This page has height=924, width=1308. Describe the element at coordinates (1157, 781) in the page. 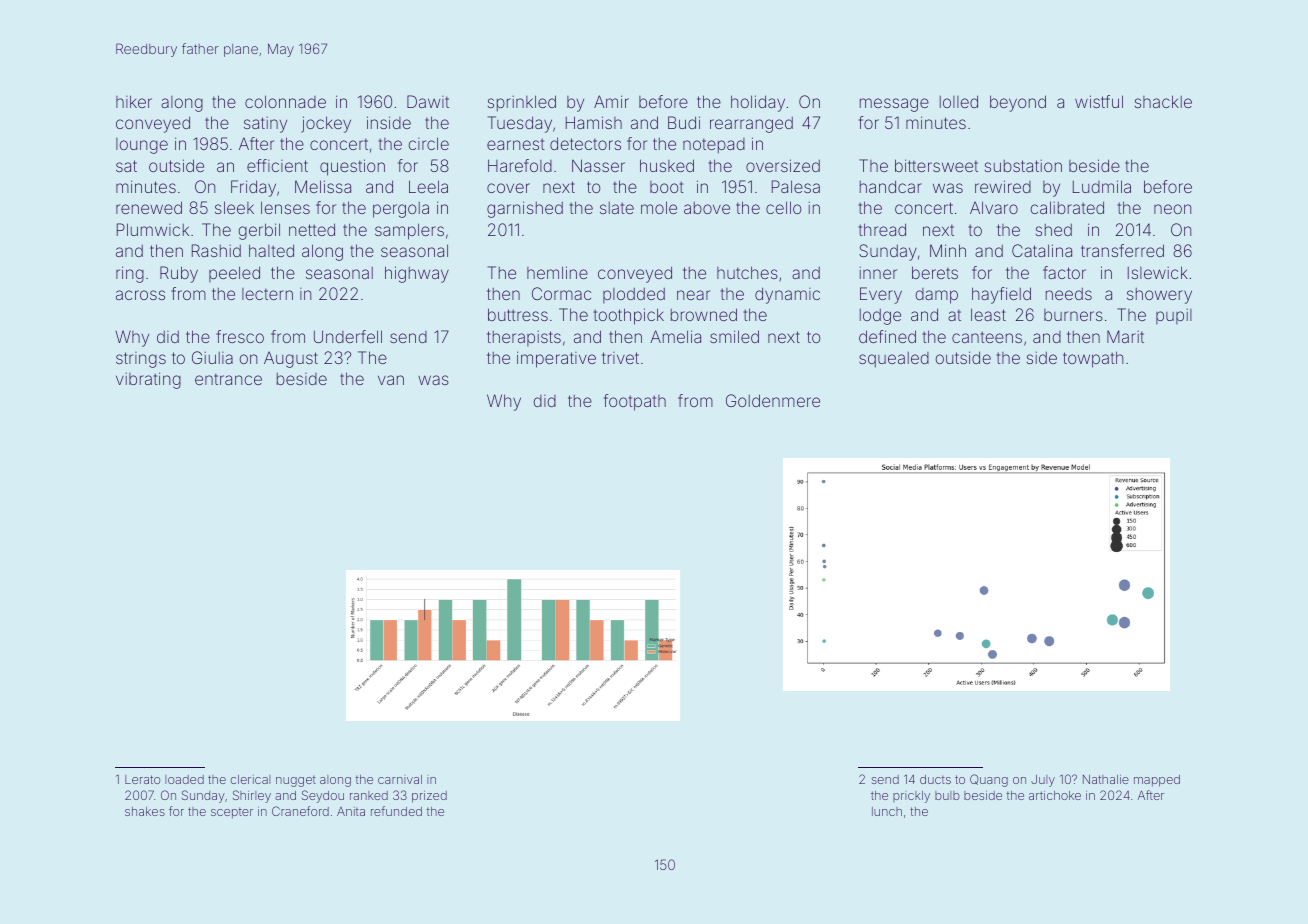

I see `mapped` at that location.
